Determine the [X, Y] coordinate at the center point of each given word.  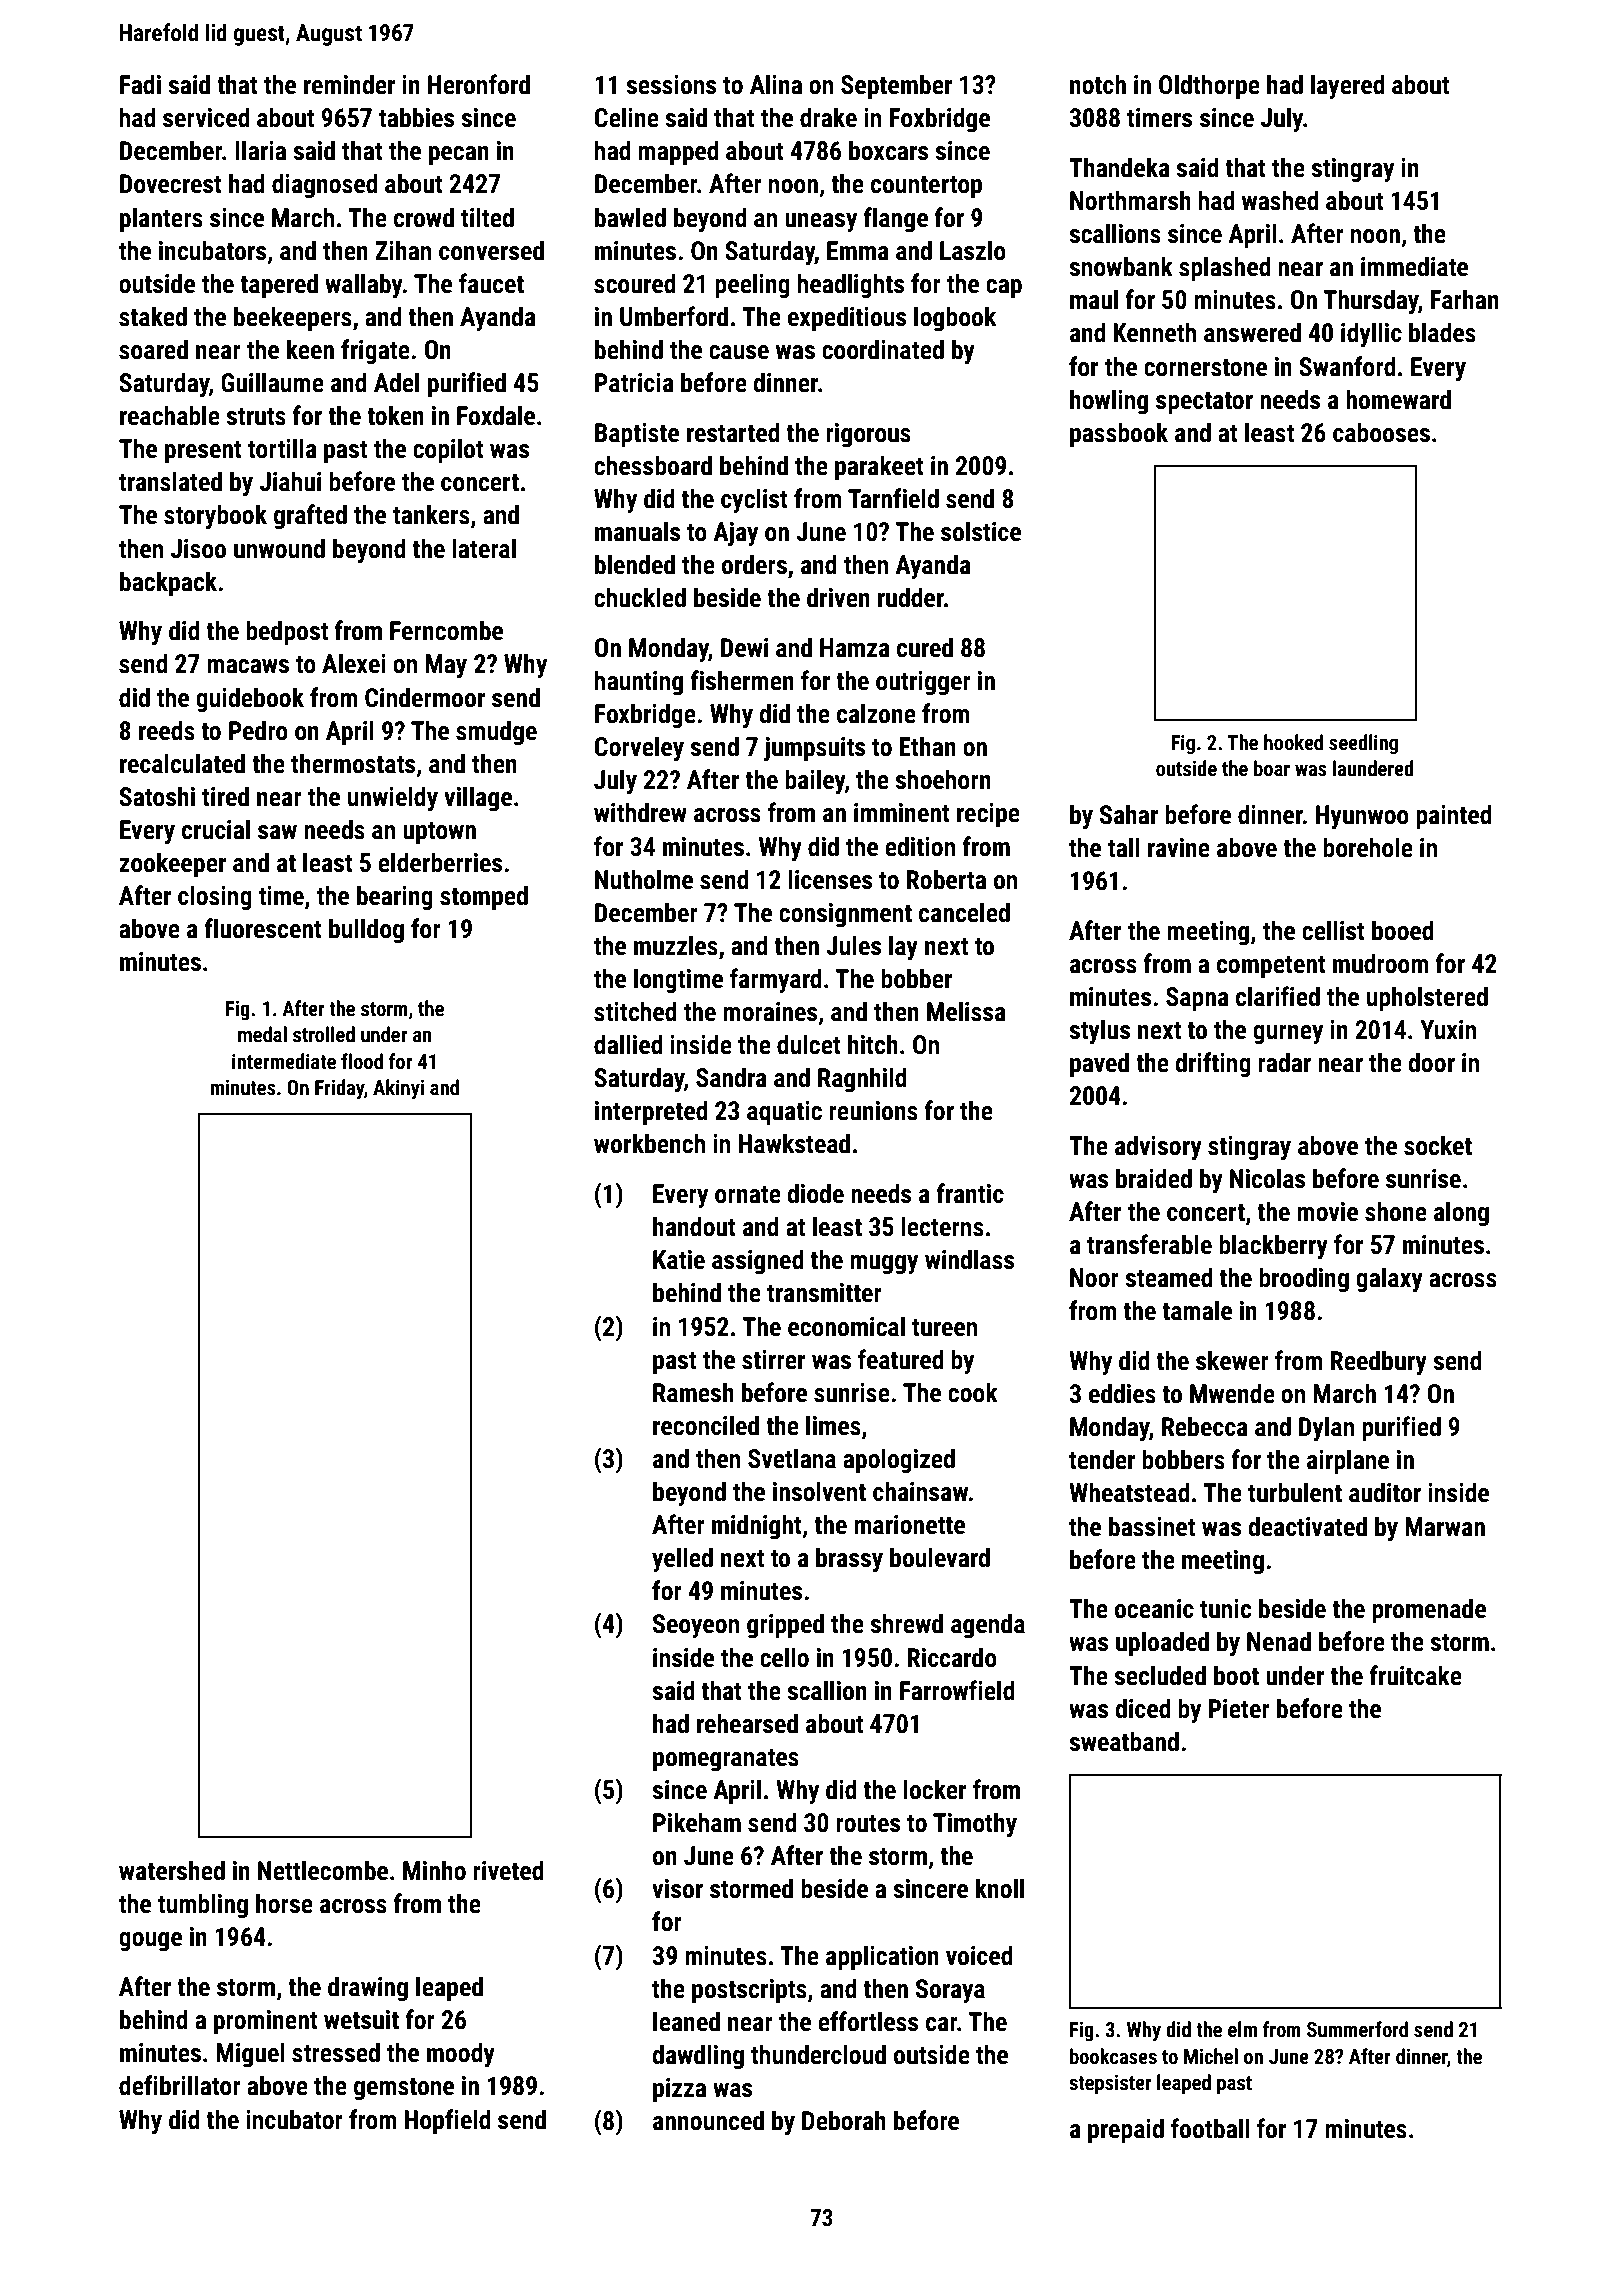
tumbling [203, 1906]
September [896, 87]
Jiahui [290, 481]
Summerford [1357, 2029]
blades [1442, 332]
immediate [1414, 266]
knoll [1000, 1888]
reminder [349, 84]
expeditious [847, 319]
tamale [1197, 1310]
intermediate [284, 1061]
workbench [649, 1143]
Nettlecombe [323, 1870]
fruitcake [1415, 1675]
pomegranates [726, 1760]
